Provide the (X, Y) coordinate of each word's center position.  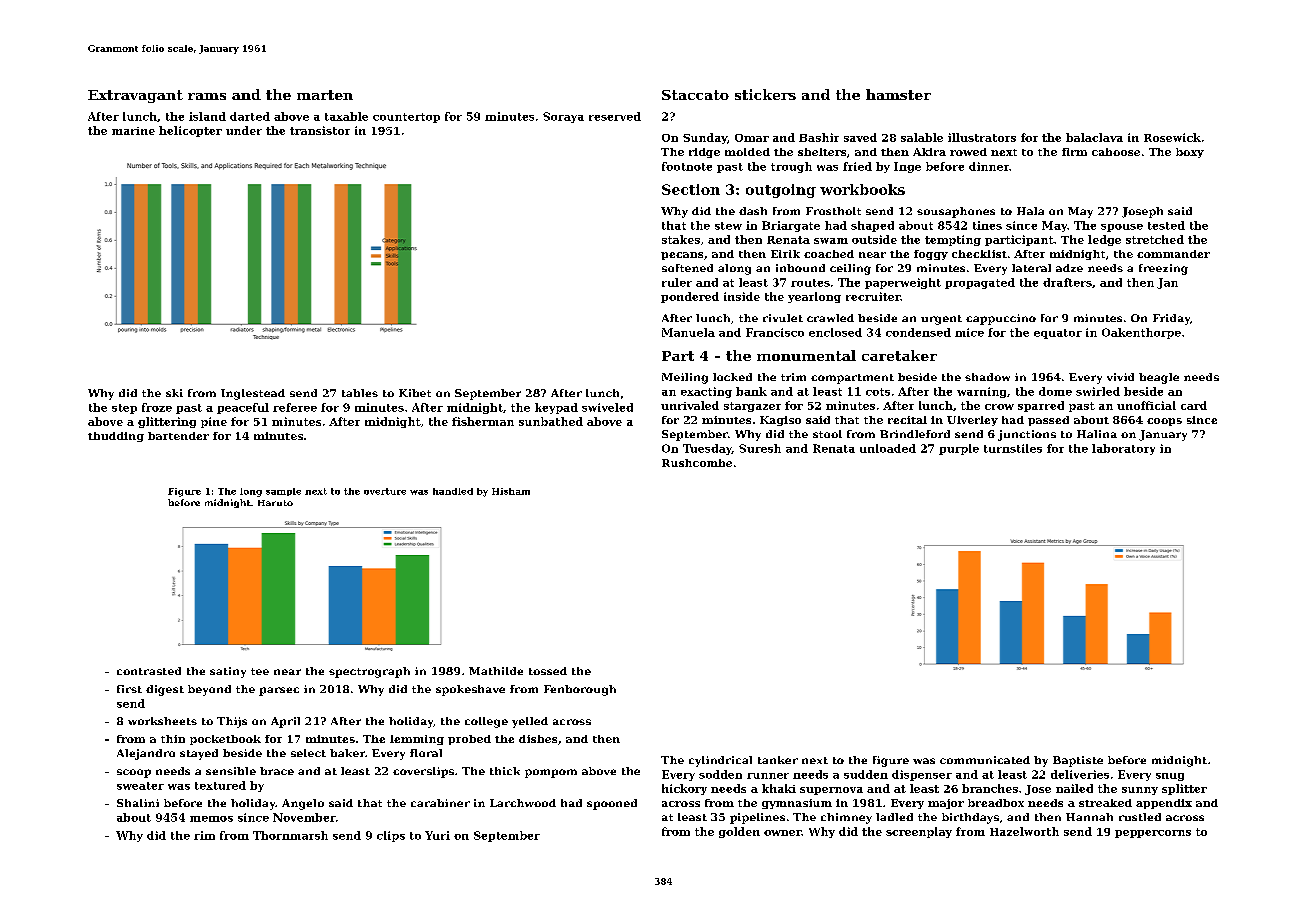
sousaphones (956, 212)
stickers (765, 94)
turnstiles (1013, 448)
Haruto (275, 503)
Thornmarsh (290, 835)
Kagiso (780, 421)
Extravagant (135, 96)
